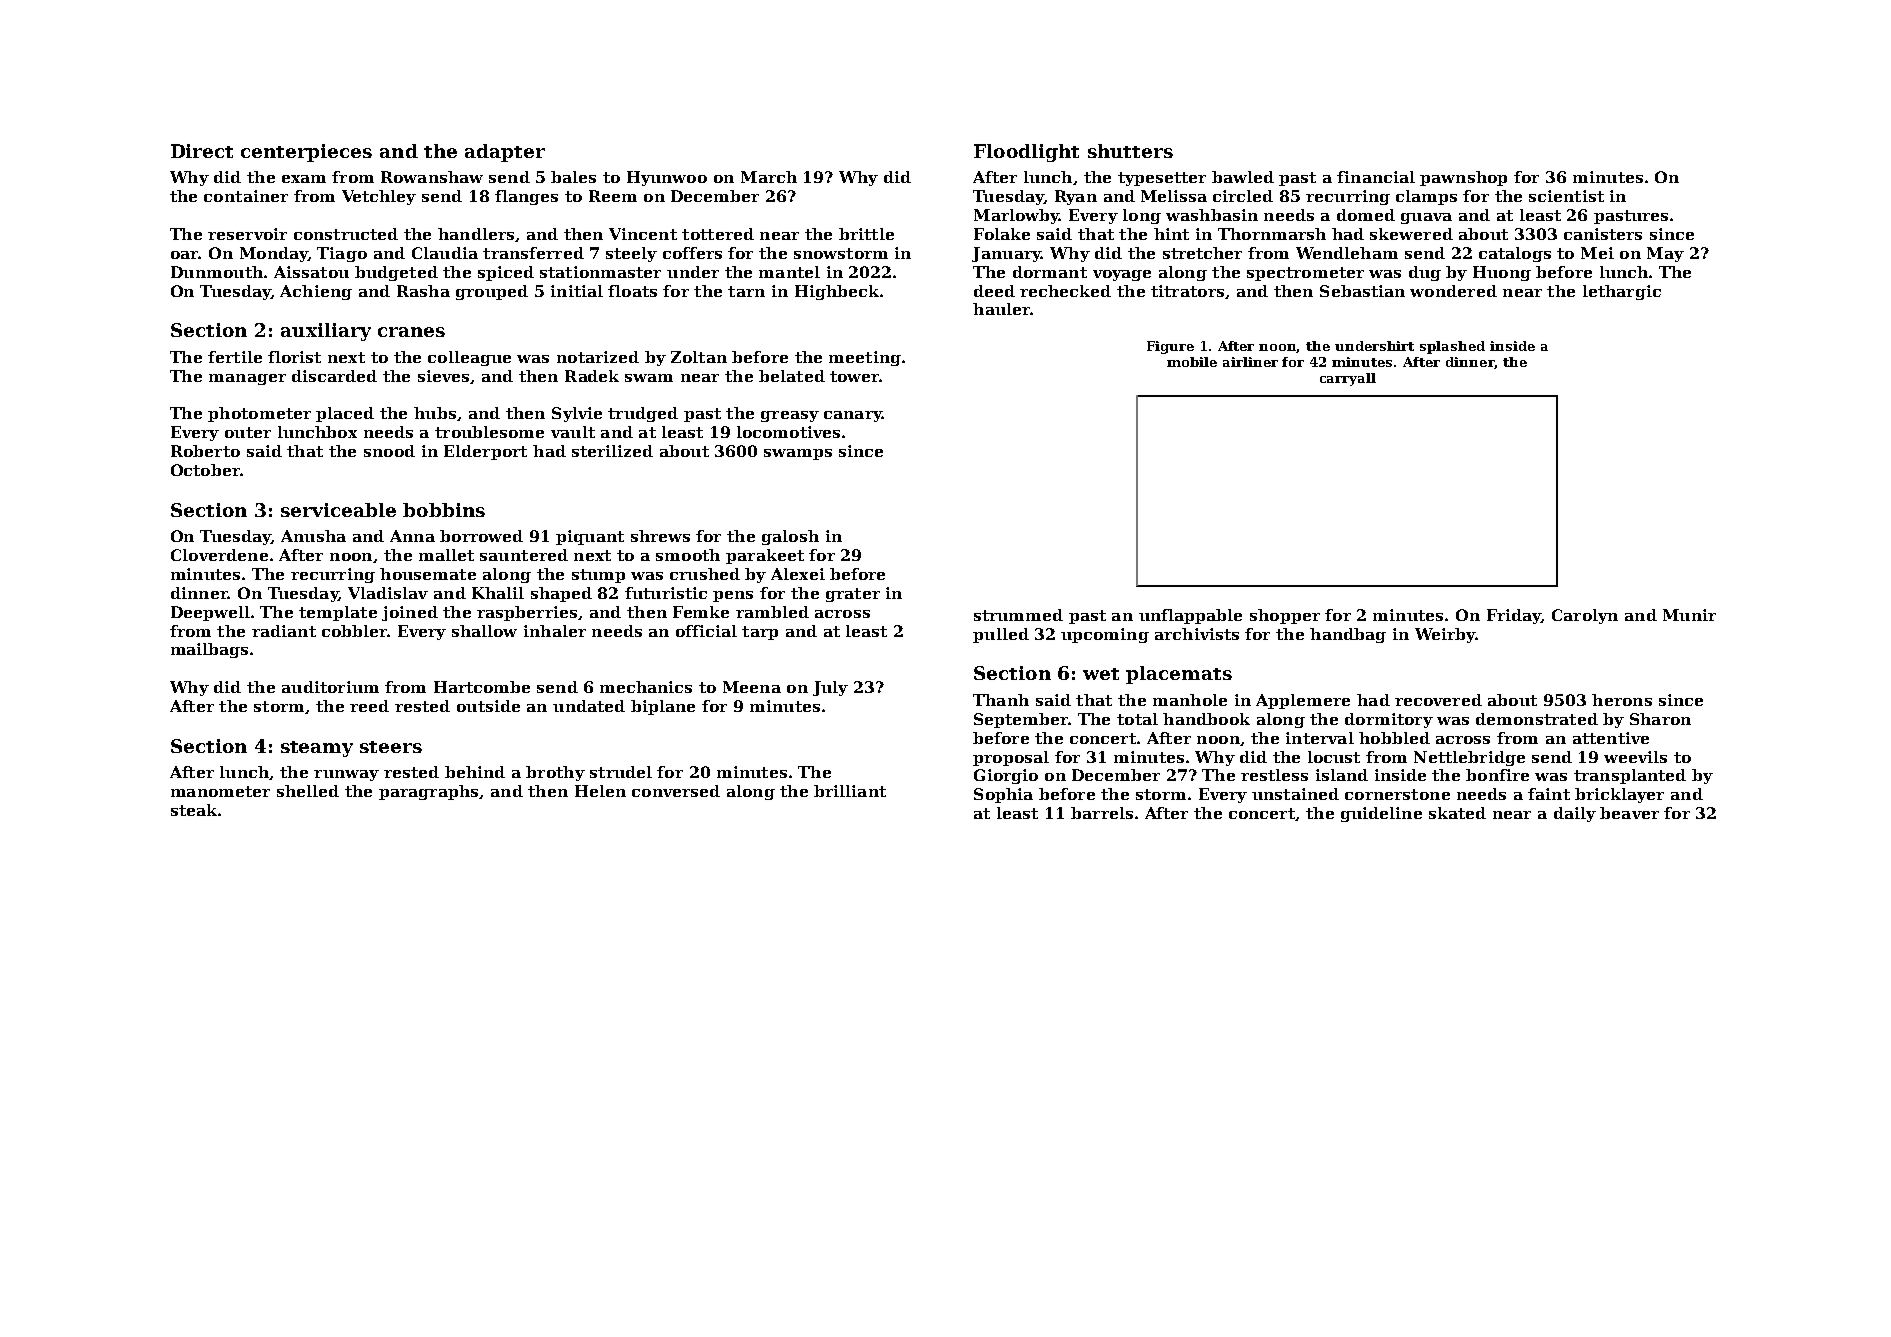 Image resolution: width=1891 pixels, height=1337 pixels. Describe the element at coordinates (573, 177) in the image. I see `bales` at that location.
